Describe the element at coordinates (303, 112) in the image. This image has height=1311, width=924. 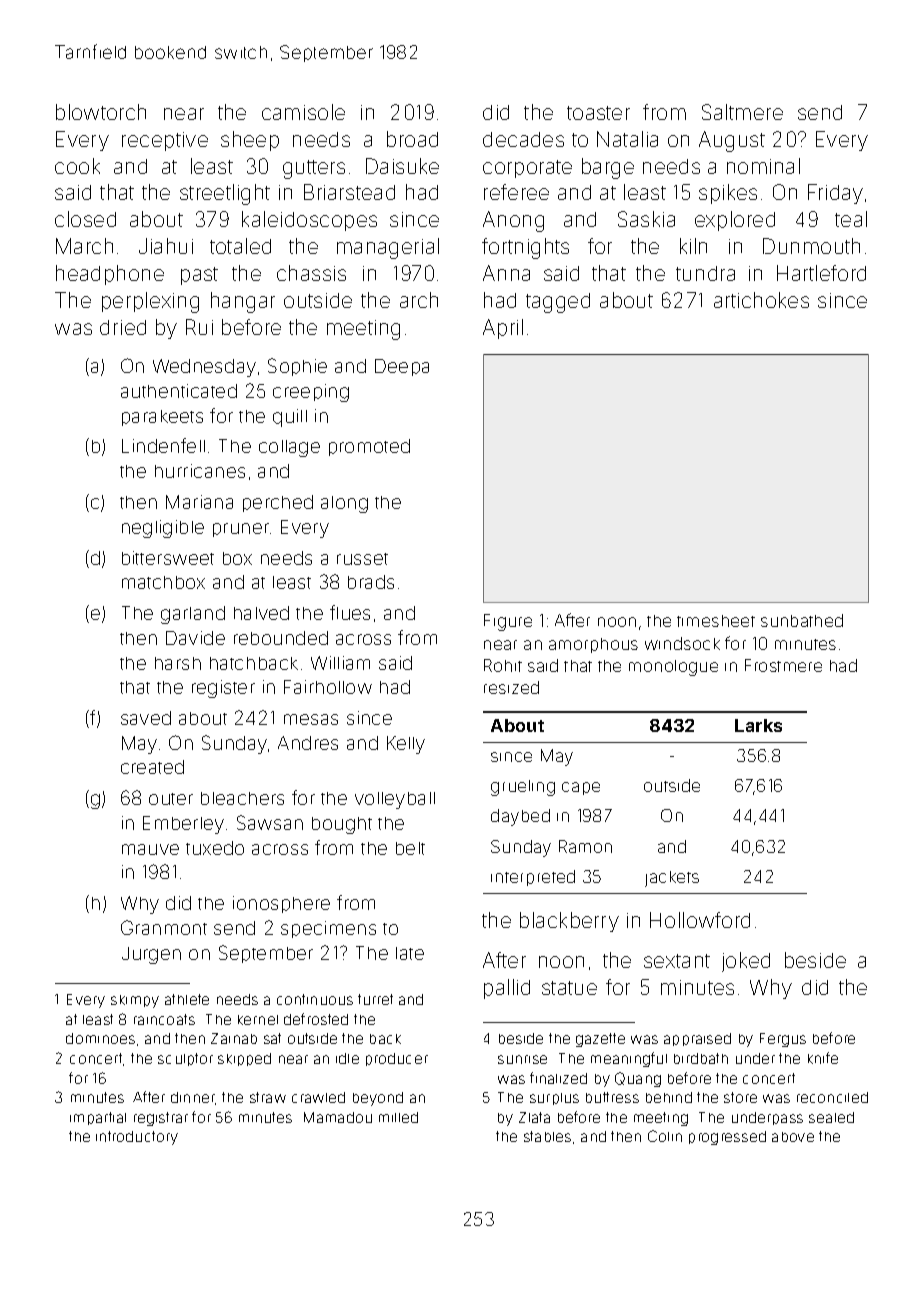
I see `camisole` at that location.
